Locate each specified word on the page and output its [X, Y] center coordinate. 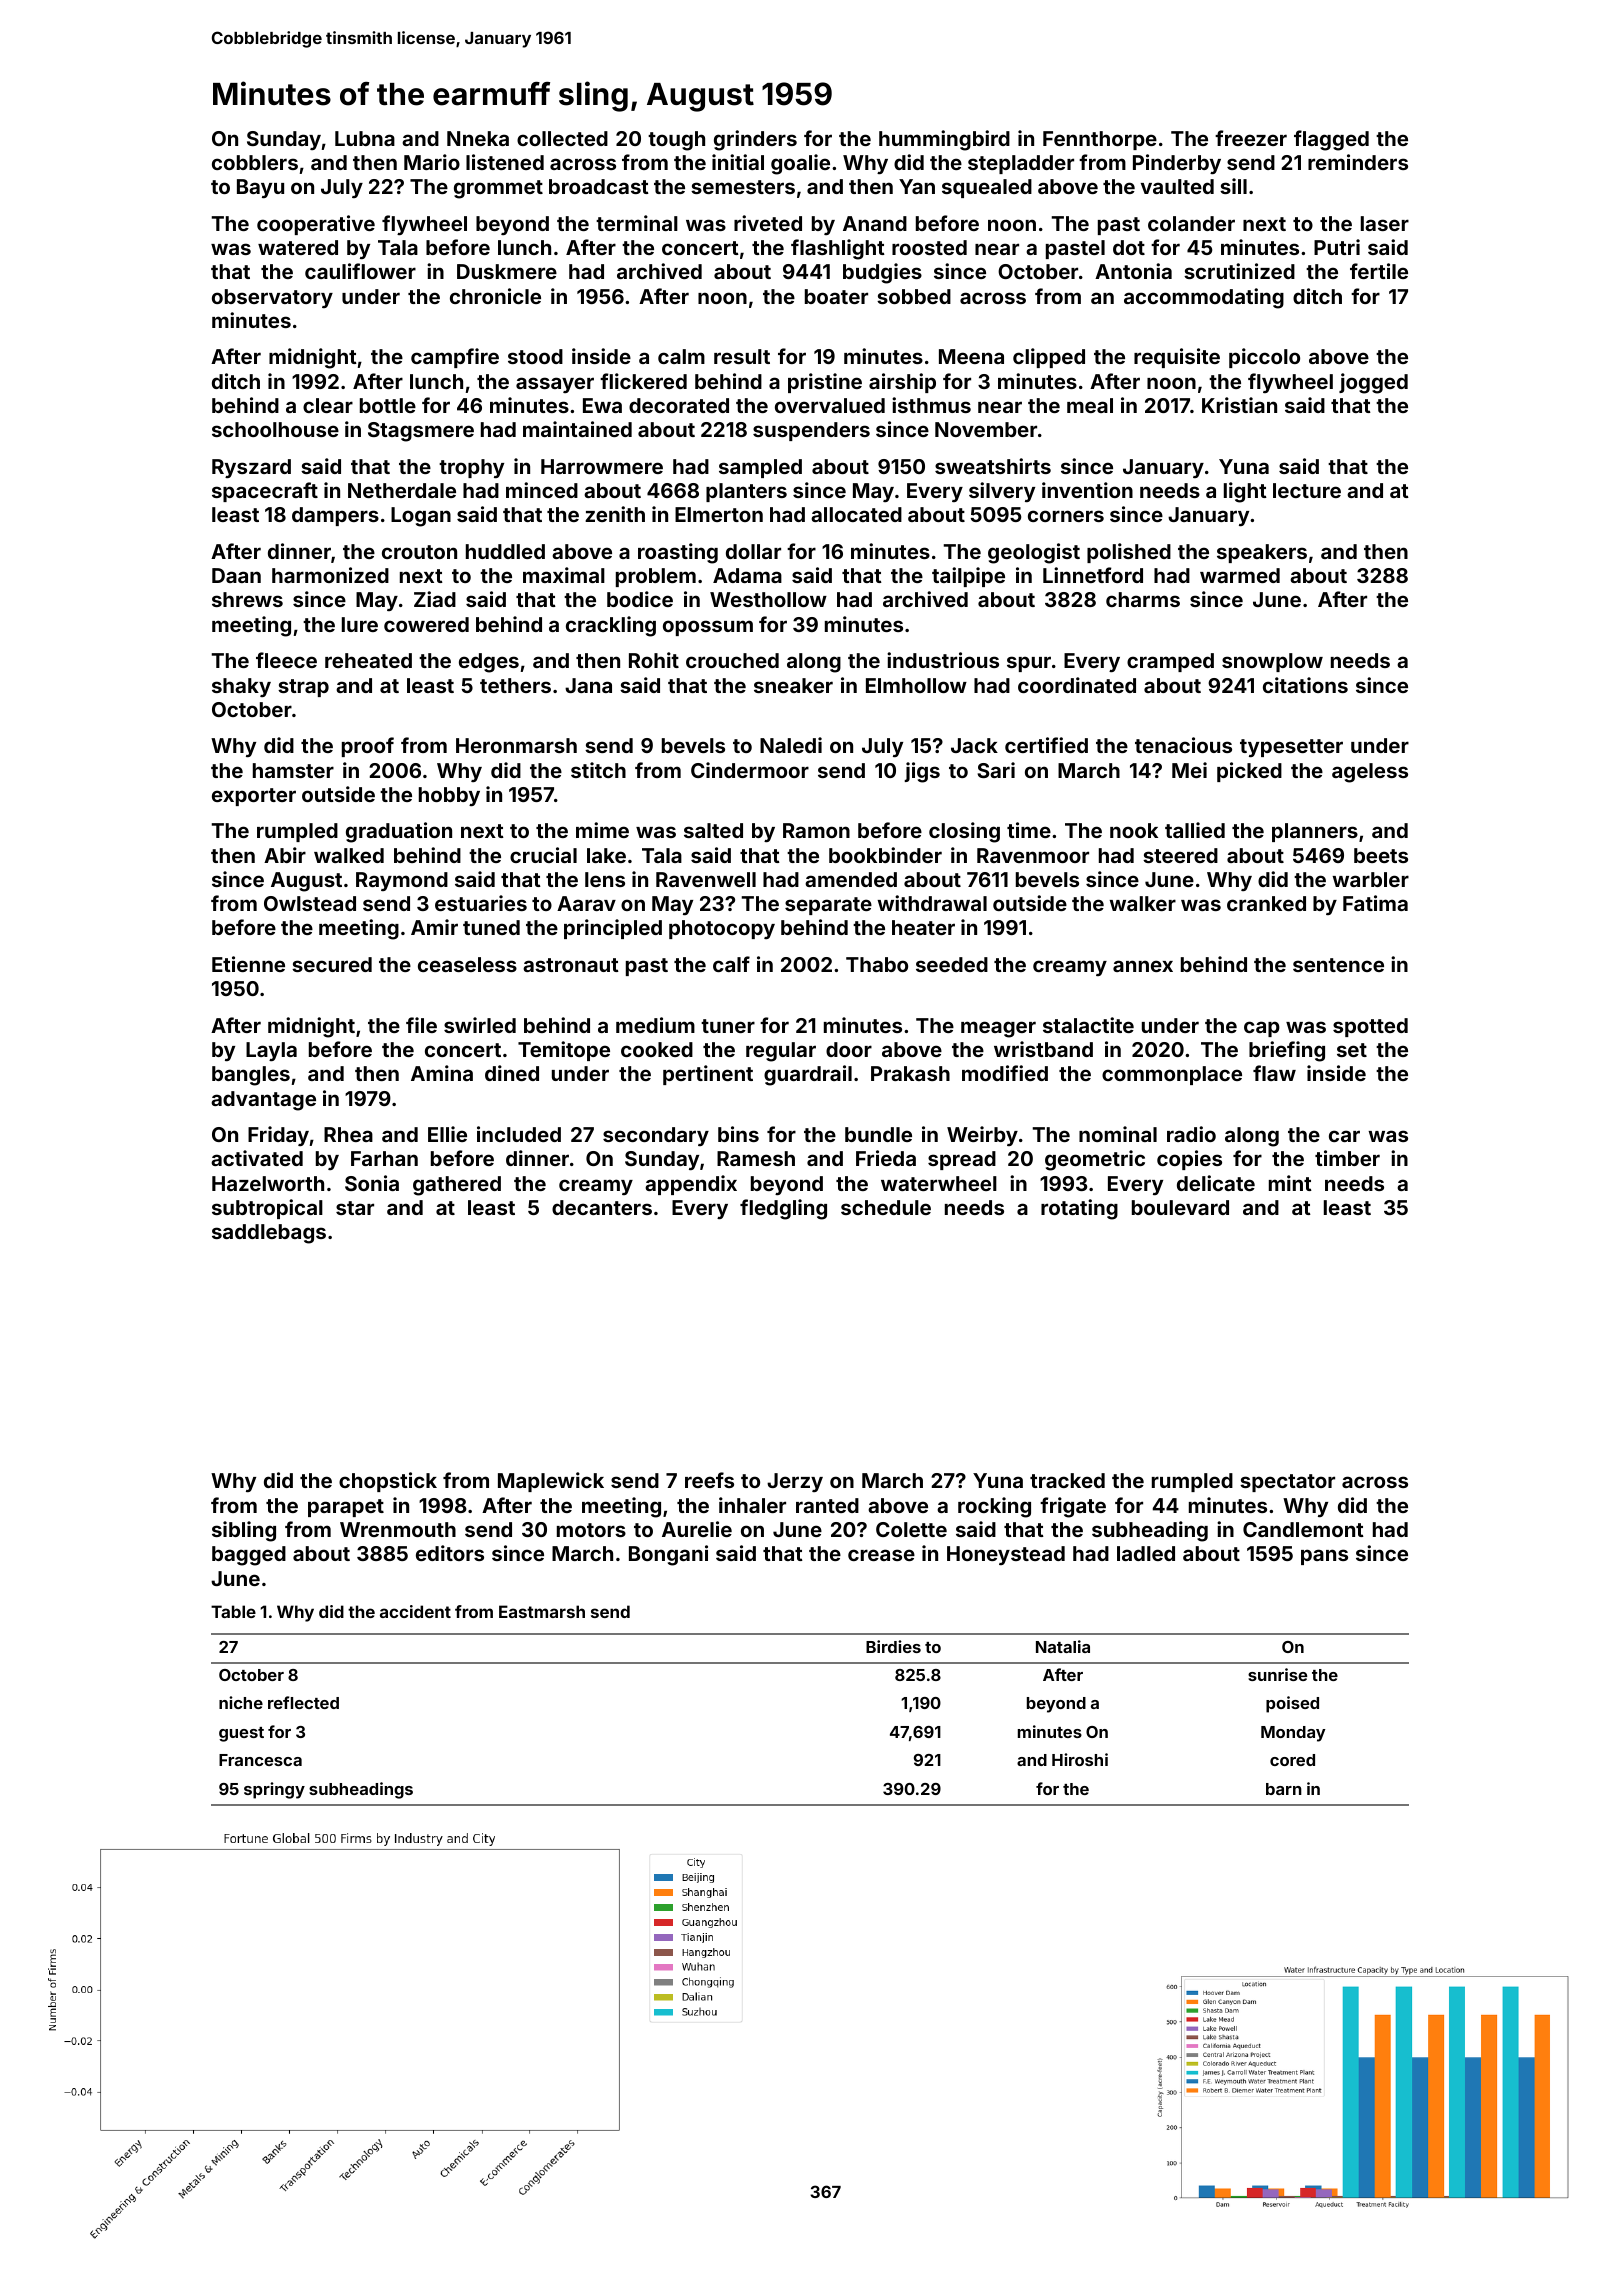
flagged [1331, 140]
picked [1249, 772]
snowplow [1272, 662]
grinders [755, 140]
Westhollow [768, 599]
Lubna [365, 138]
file [421, 1025]
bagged [249, 1556]
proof [368, 747]
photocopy [722, 929]
